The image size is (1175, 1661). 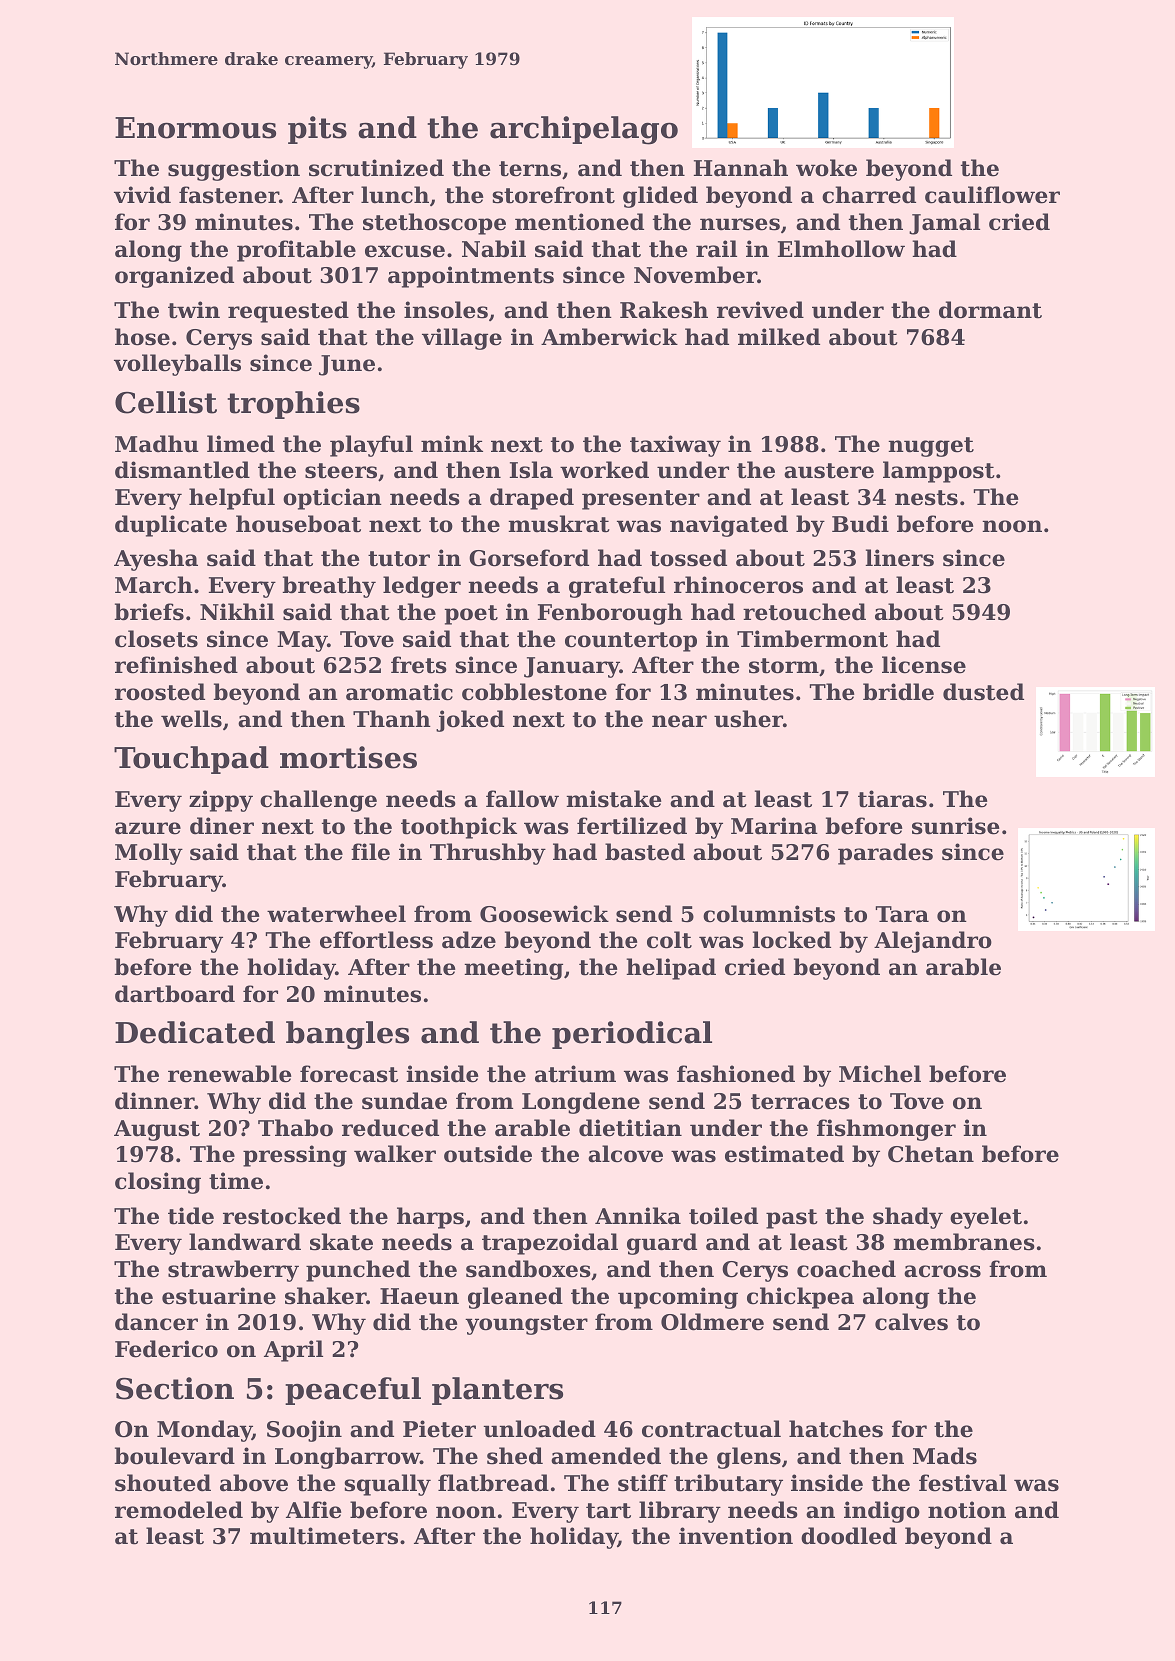 I want to click on hatches, so click(x=836, y=1429).
